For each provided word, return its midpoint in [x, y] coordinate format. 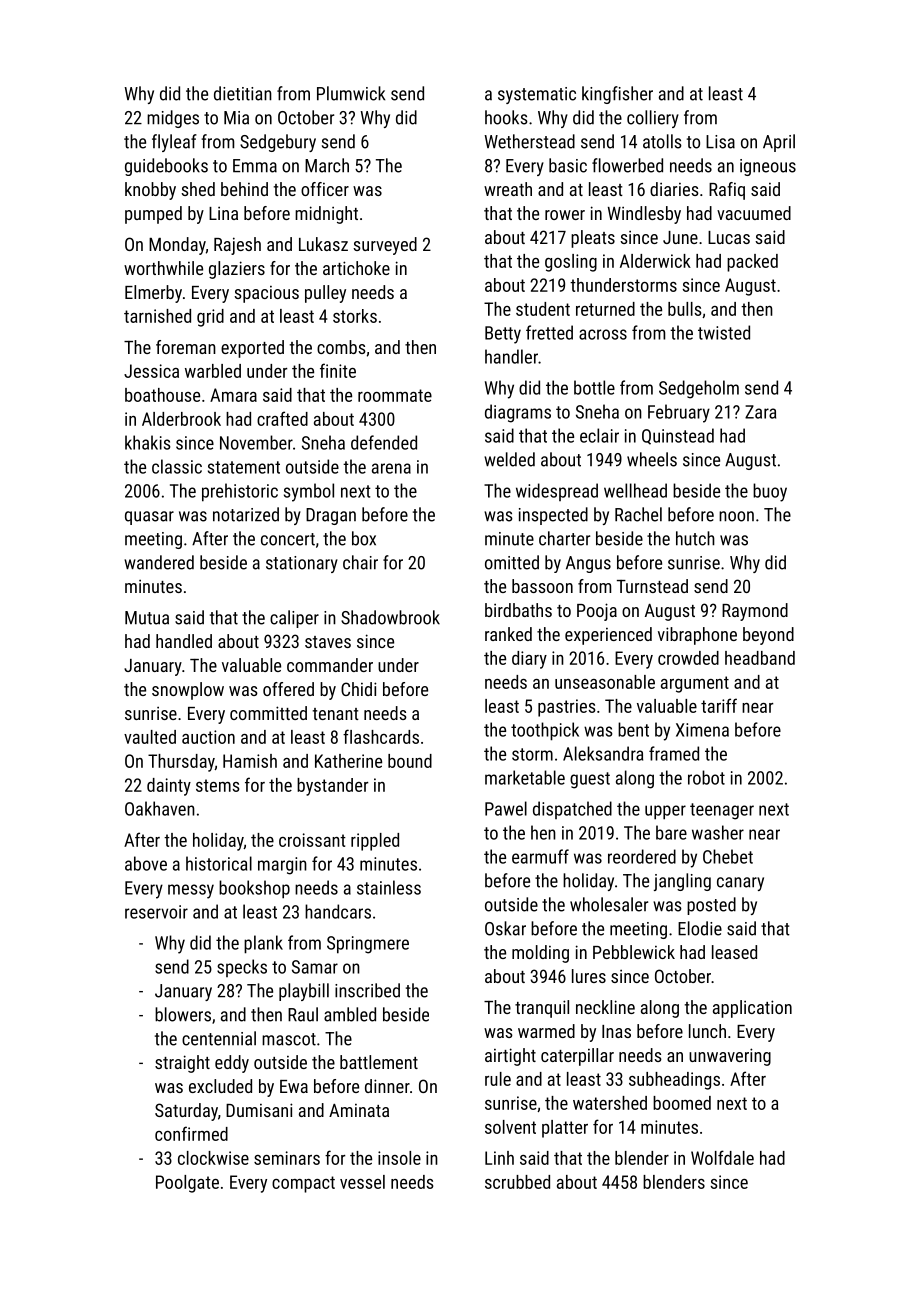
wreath [508, 189]
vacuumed [754, 213]
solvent [510, 1127]
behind [244, 189]
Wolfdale [722, 1157]
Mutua [147, 618]
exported [252, 349]
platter [565, 1129]
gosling [571, 263]
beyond [768, 636]
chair [360, 562]
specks [242, 968]
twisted [724, 332]
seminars [287, 1158]
